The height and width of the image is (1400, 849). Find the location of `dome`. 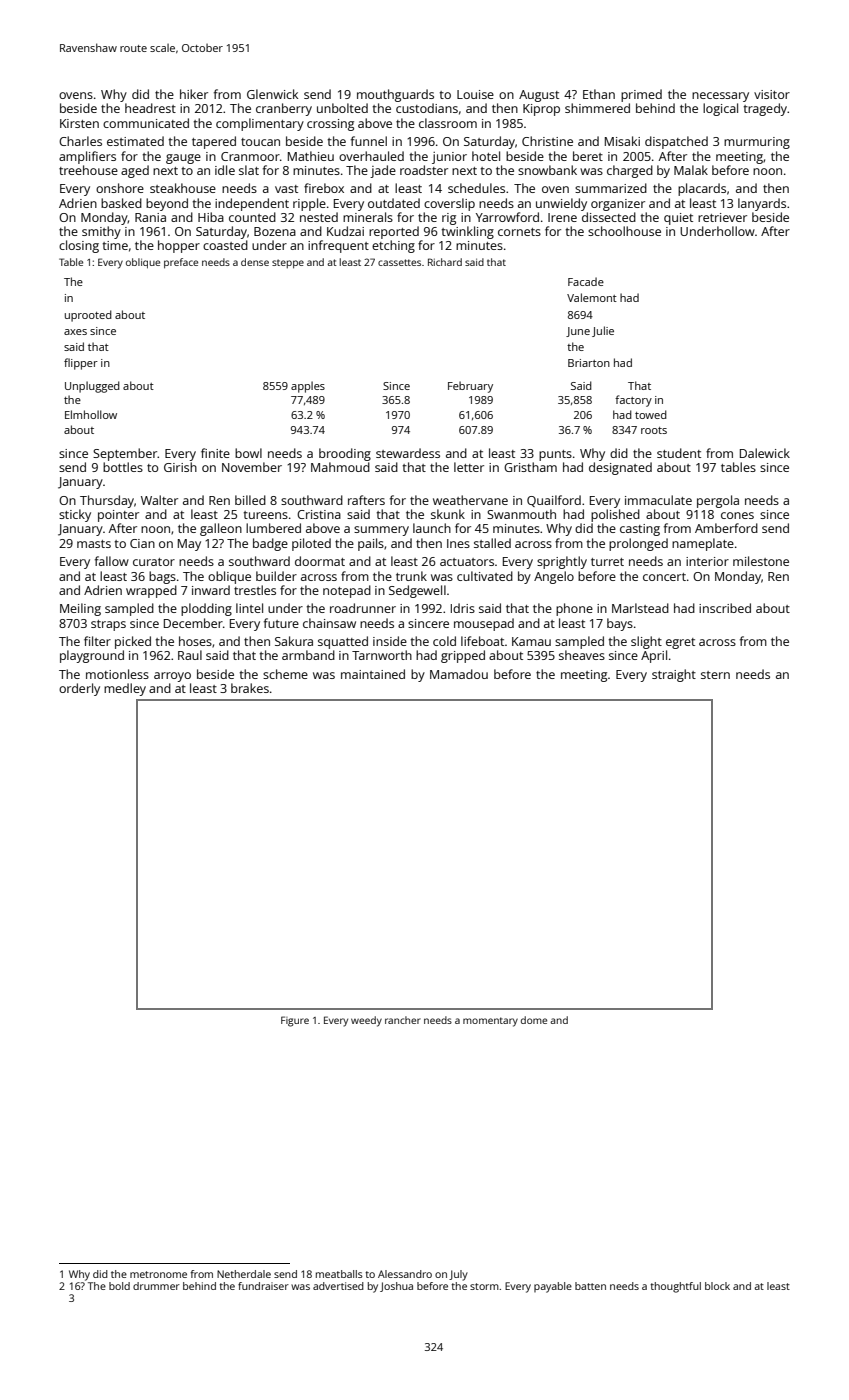

dome is located at coordinates (534, 1020).
